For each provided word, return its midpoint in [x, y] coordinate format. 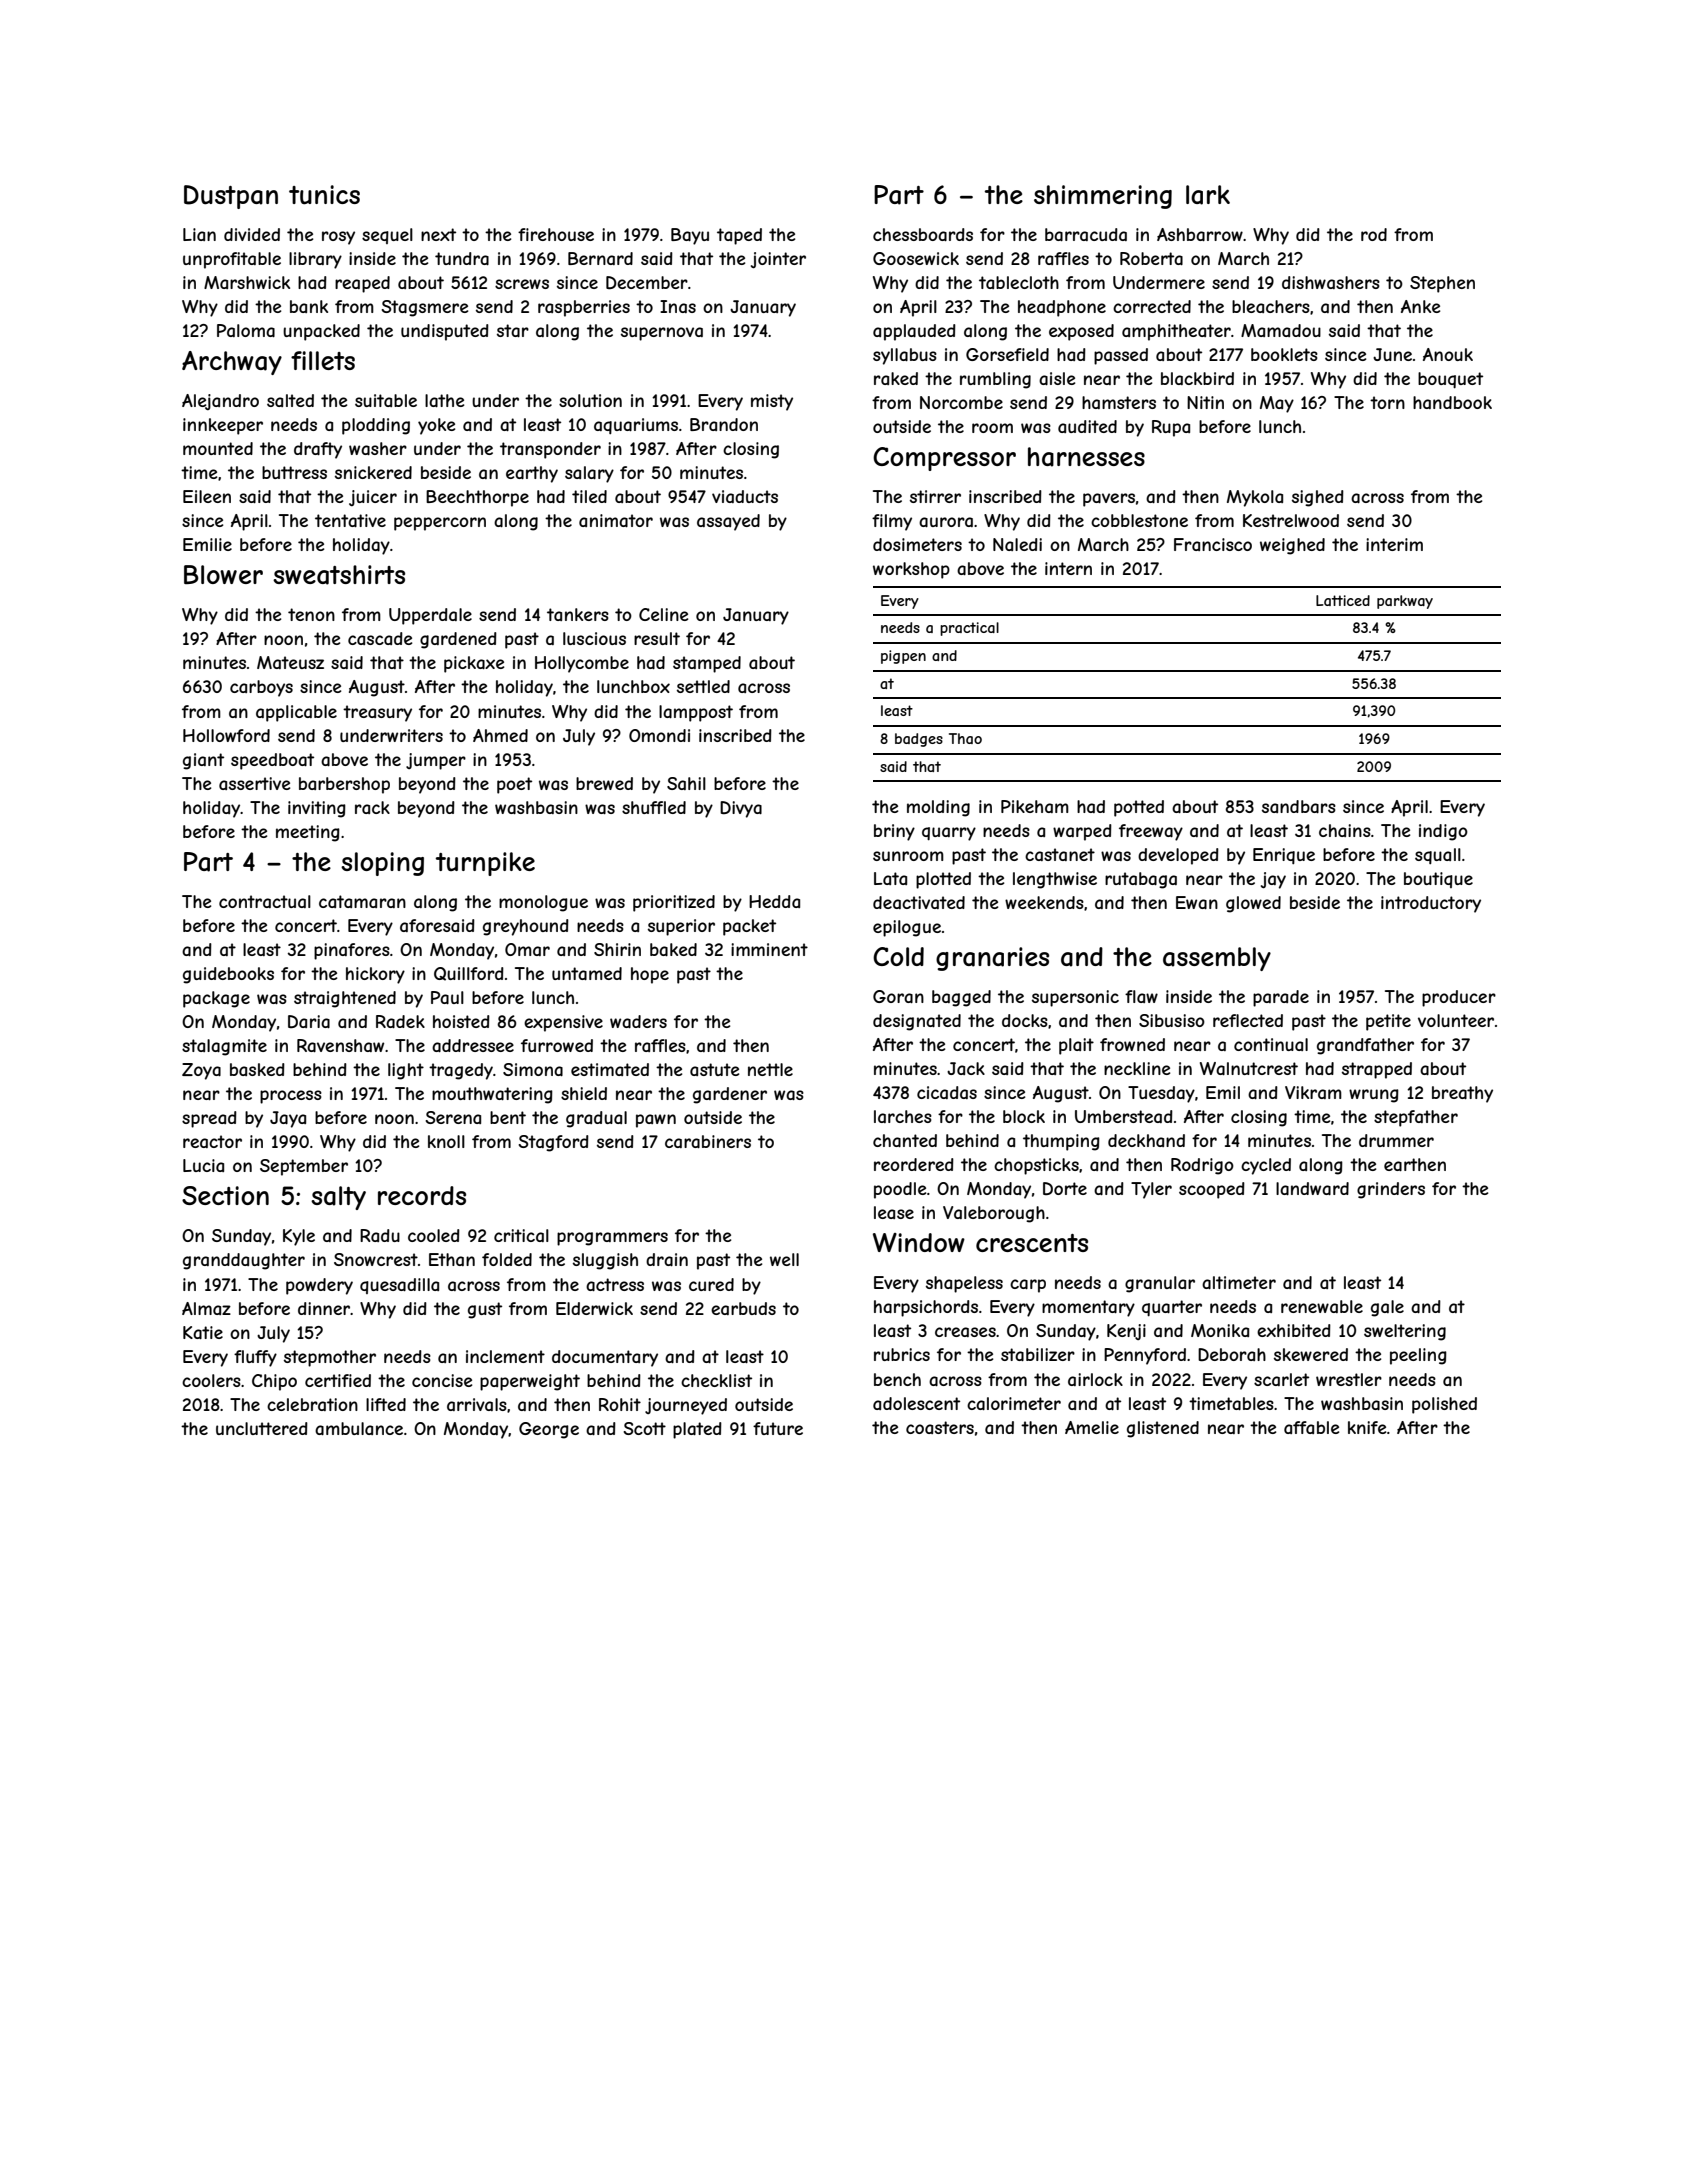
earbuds [743, 1308]
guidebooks [228, 975]
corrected [1152, 306]
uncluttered [262, 1428]
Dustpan [231, 197]
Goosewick [916, 258]
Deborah [1232, 1354]
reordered [914, 1164]
